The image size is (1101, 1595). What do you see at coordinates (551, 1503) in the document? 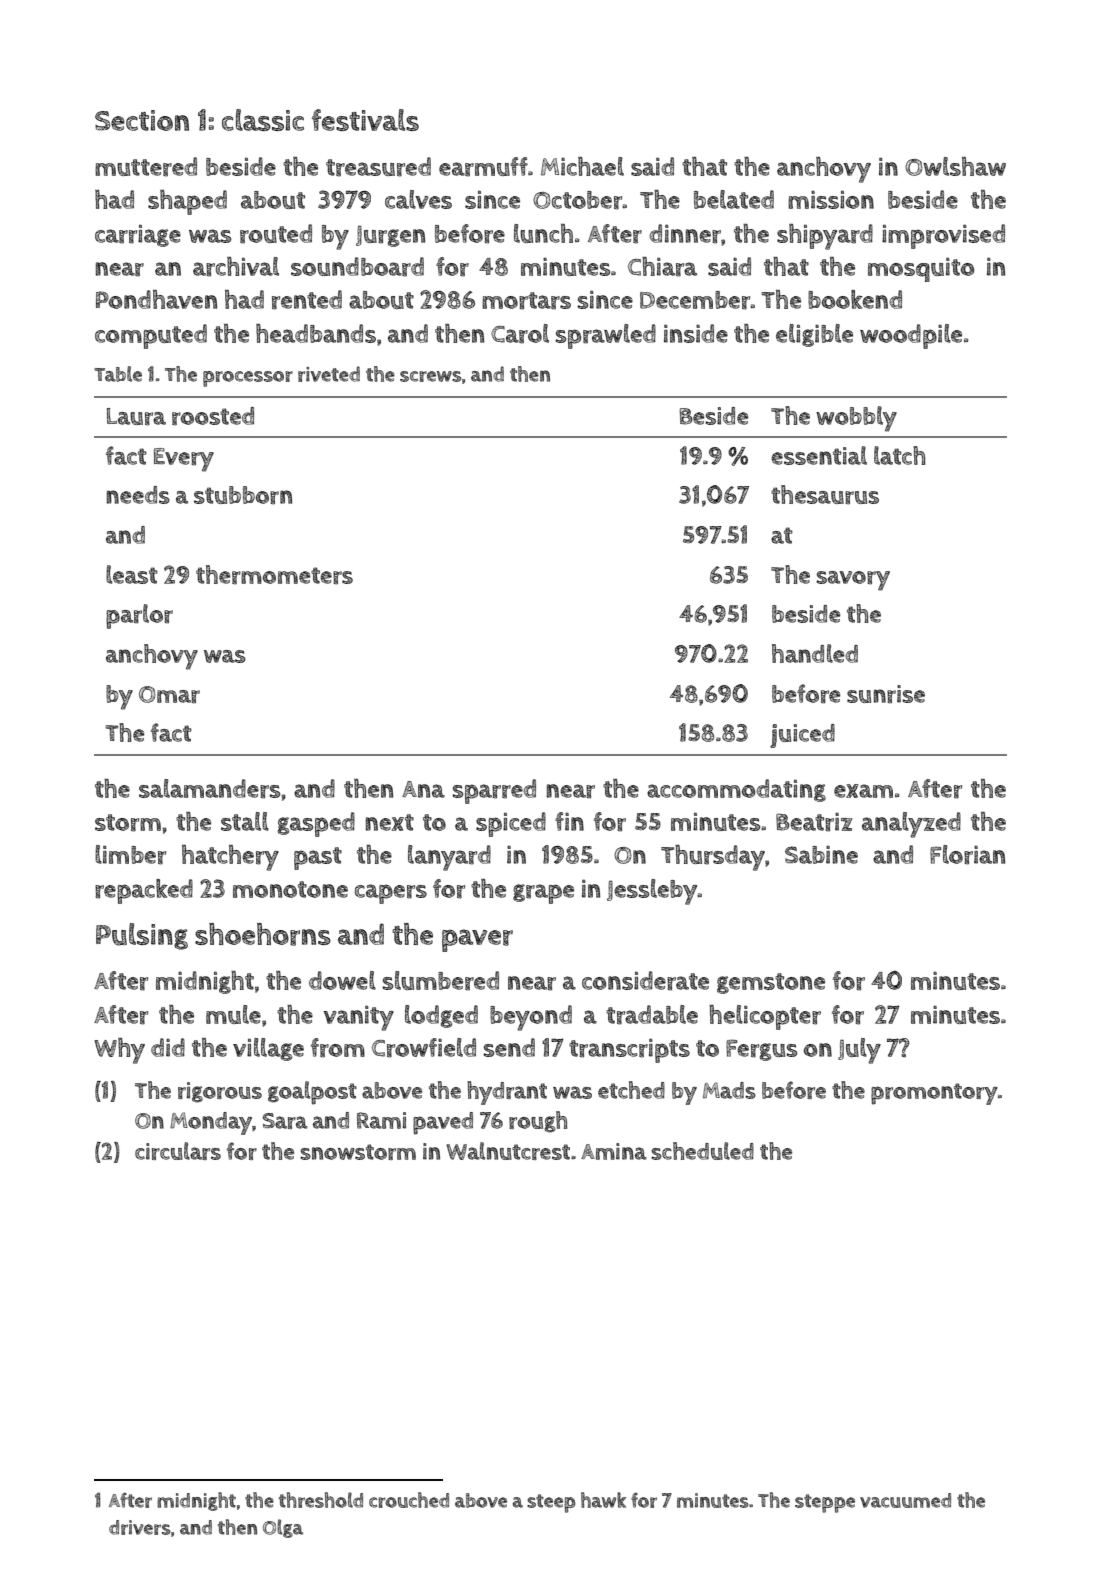
I see `steep` at bounding box center [551, 1503].
